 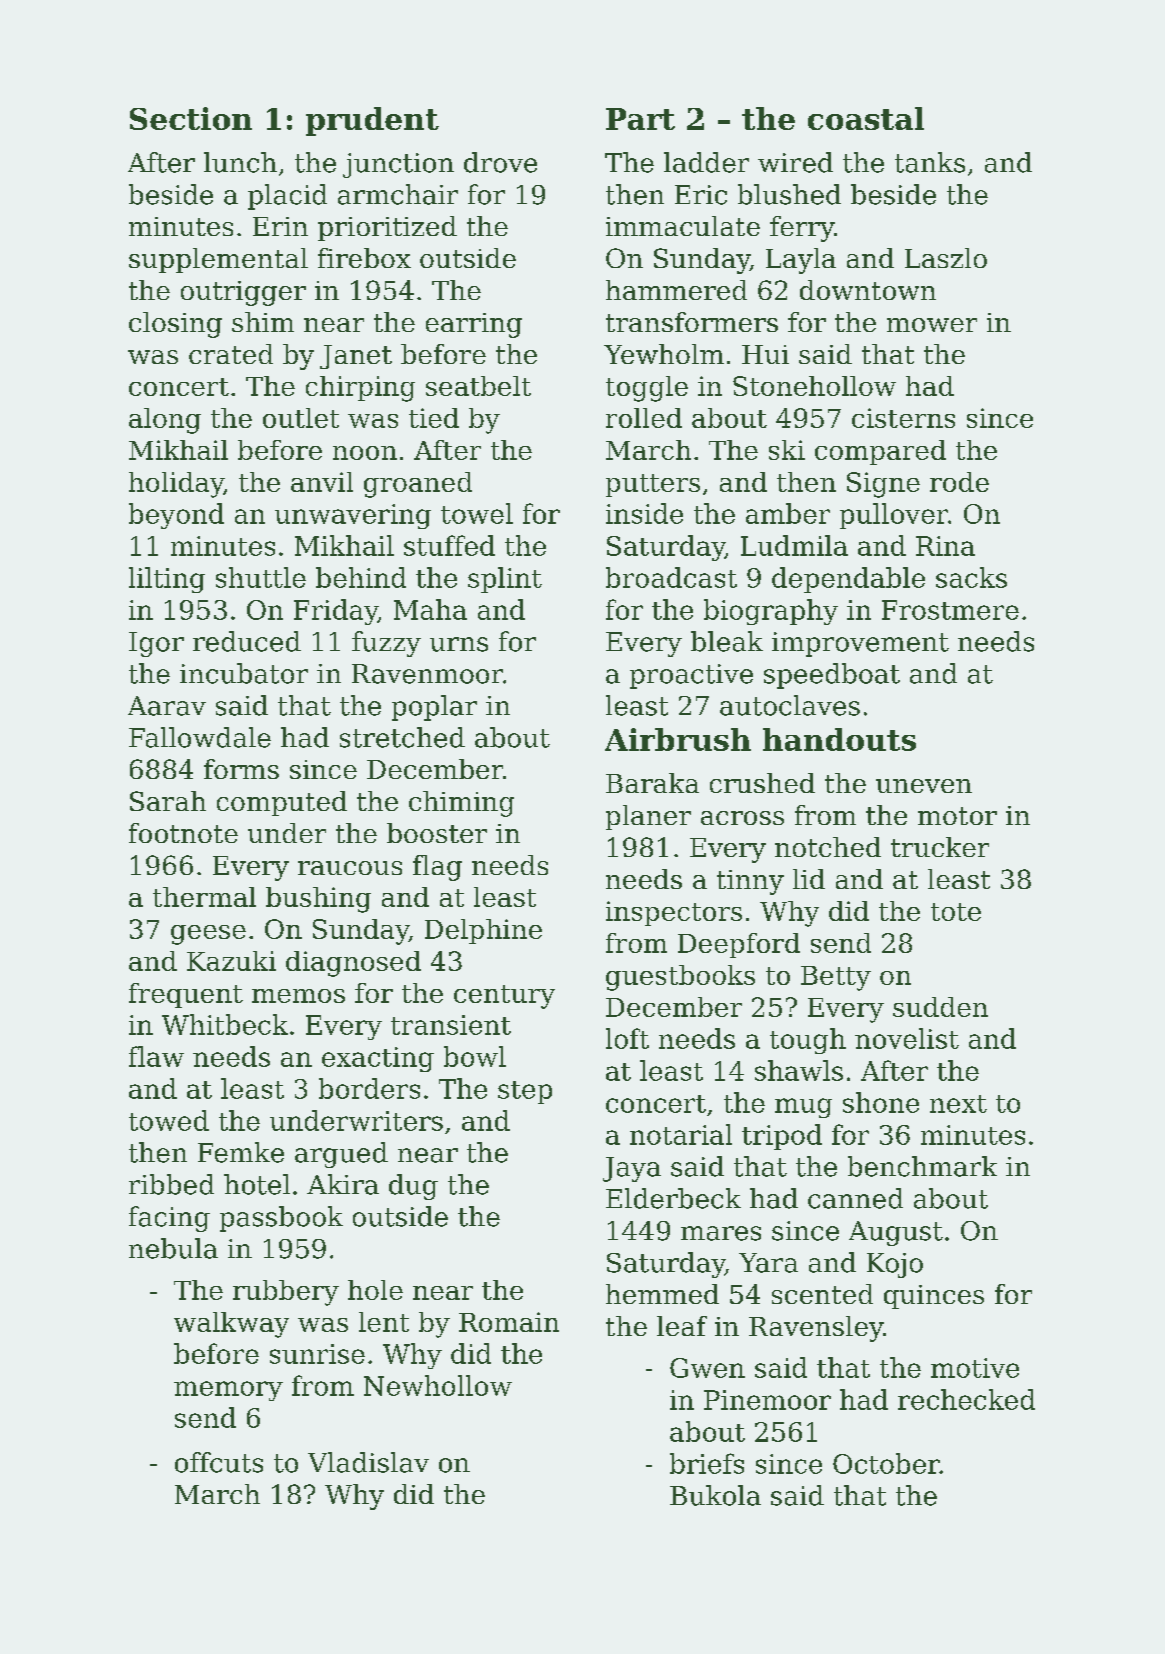 What do you see at coordinates (957, 816) in the image?
I see `motor` at bounding box center [957, 816].
